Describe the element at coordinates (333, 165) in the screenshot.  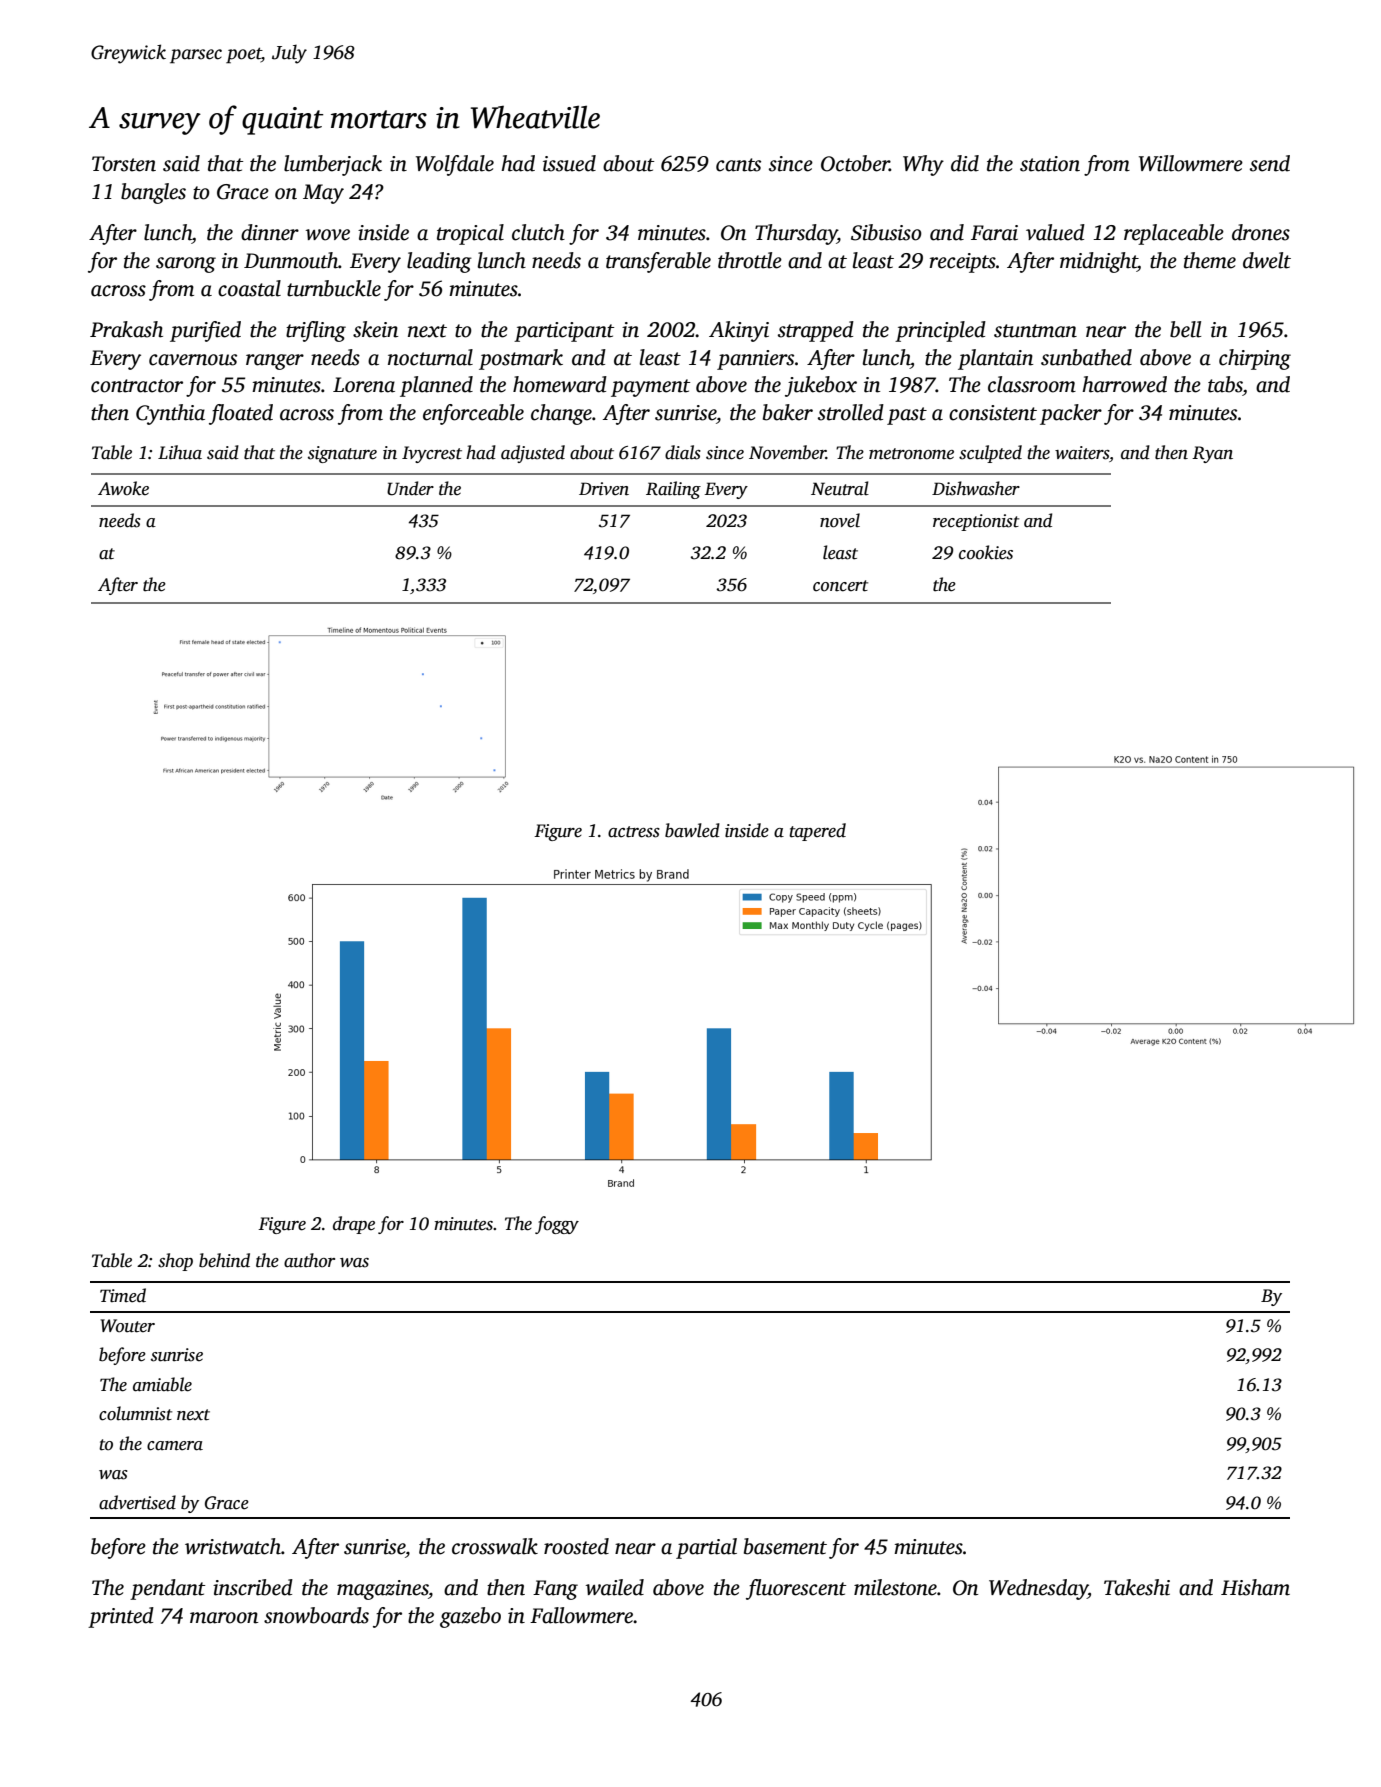
I see `lumberjack` at that location.
